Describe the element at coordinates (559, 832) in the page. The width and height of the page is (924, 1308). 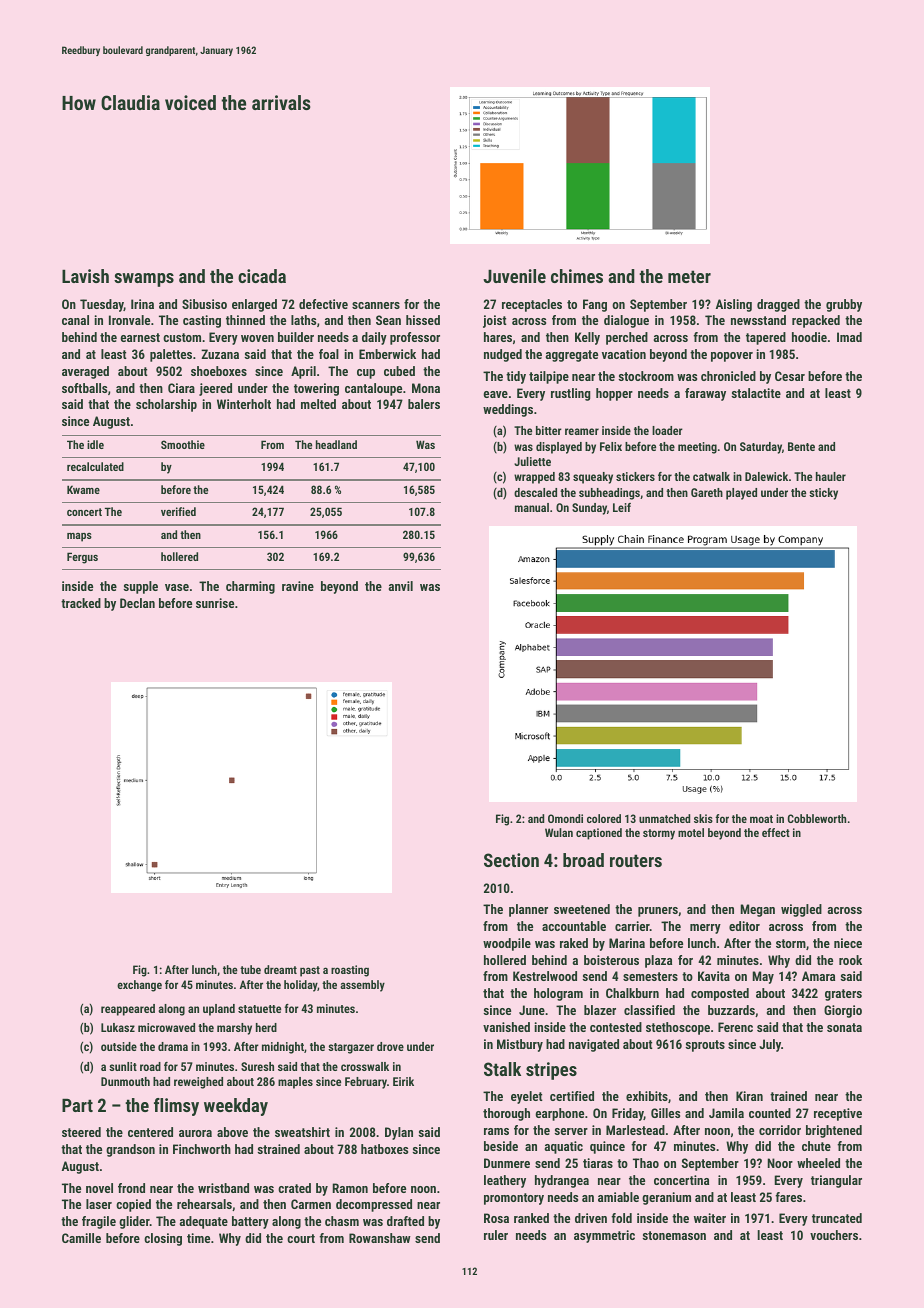
I see `Wulan` at that location.
